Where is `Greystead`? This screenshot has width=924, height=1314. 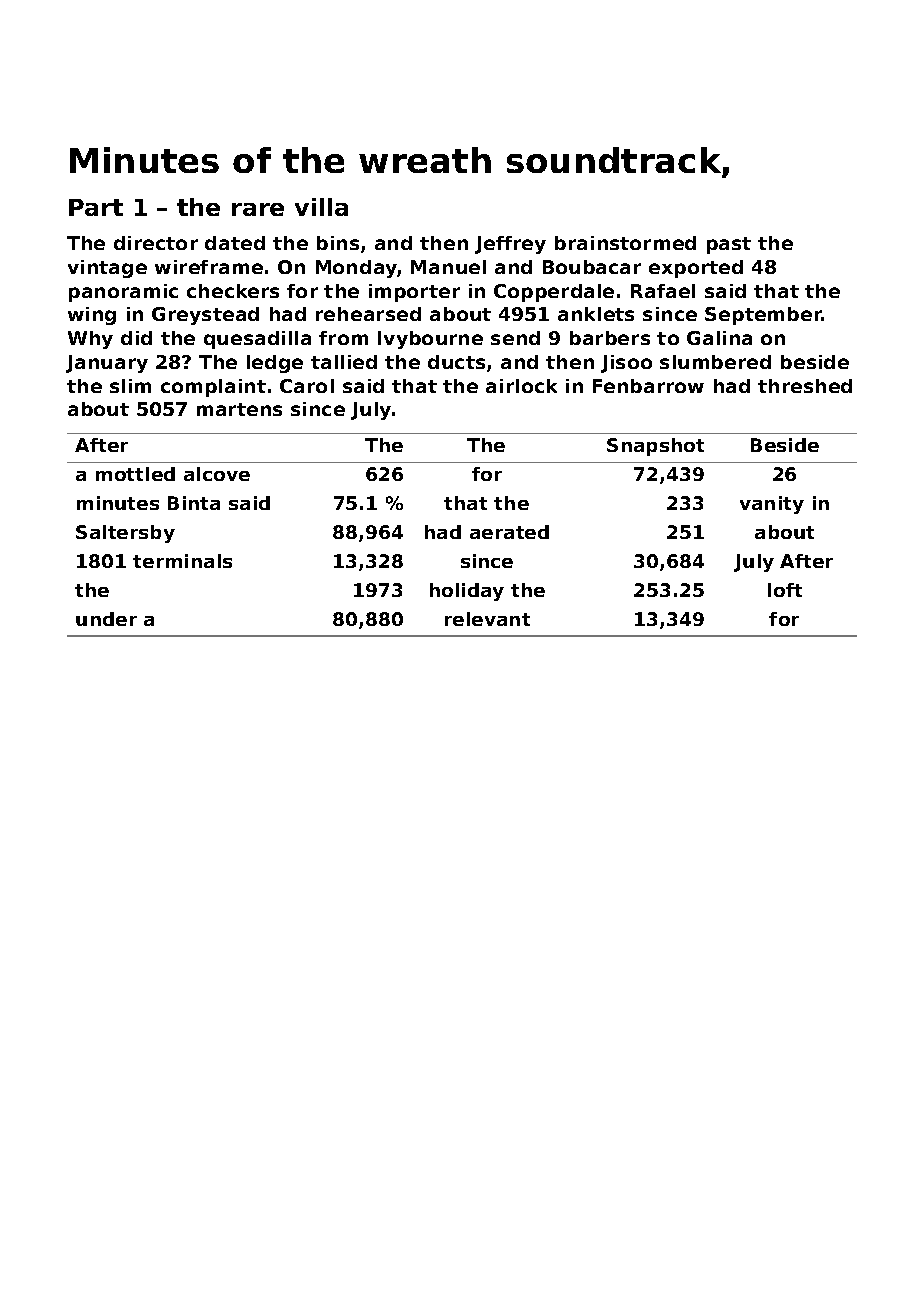 Greystead is located at coordinates (205, 316).
